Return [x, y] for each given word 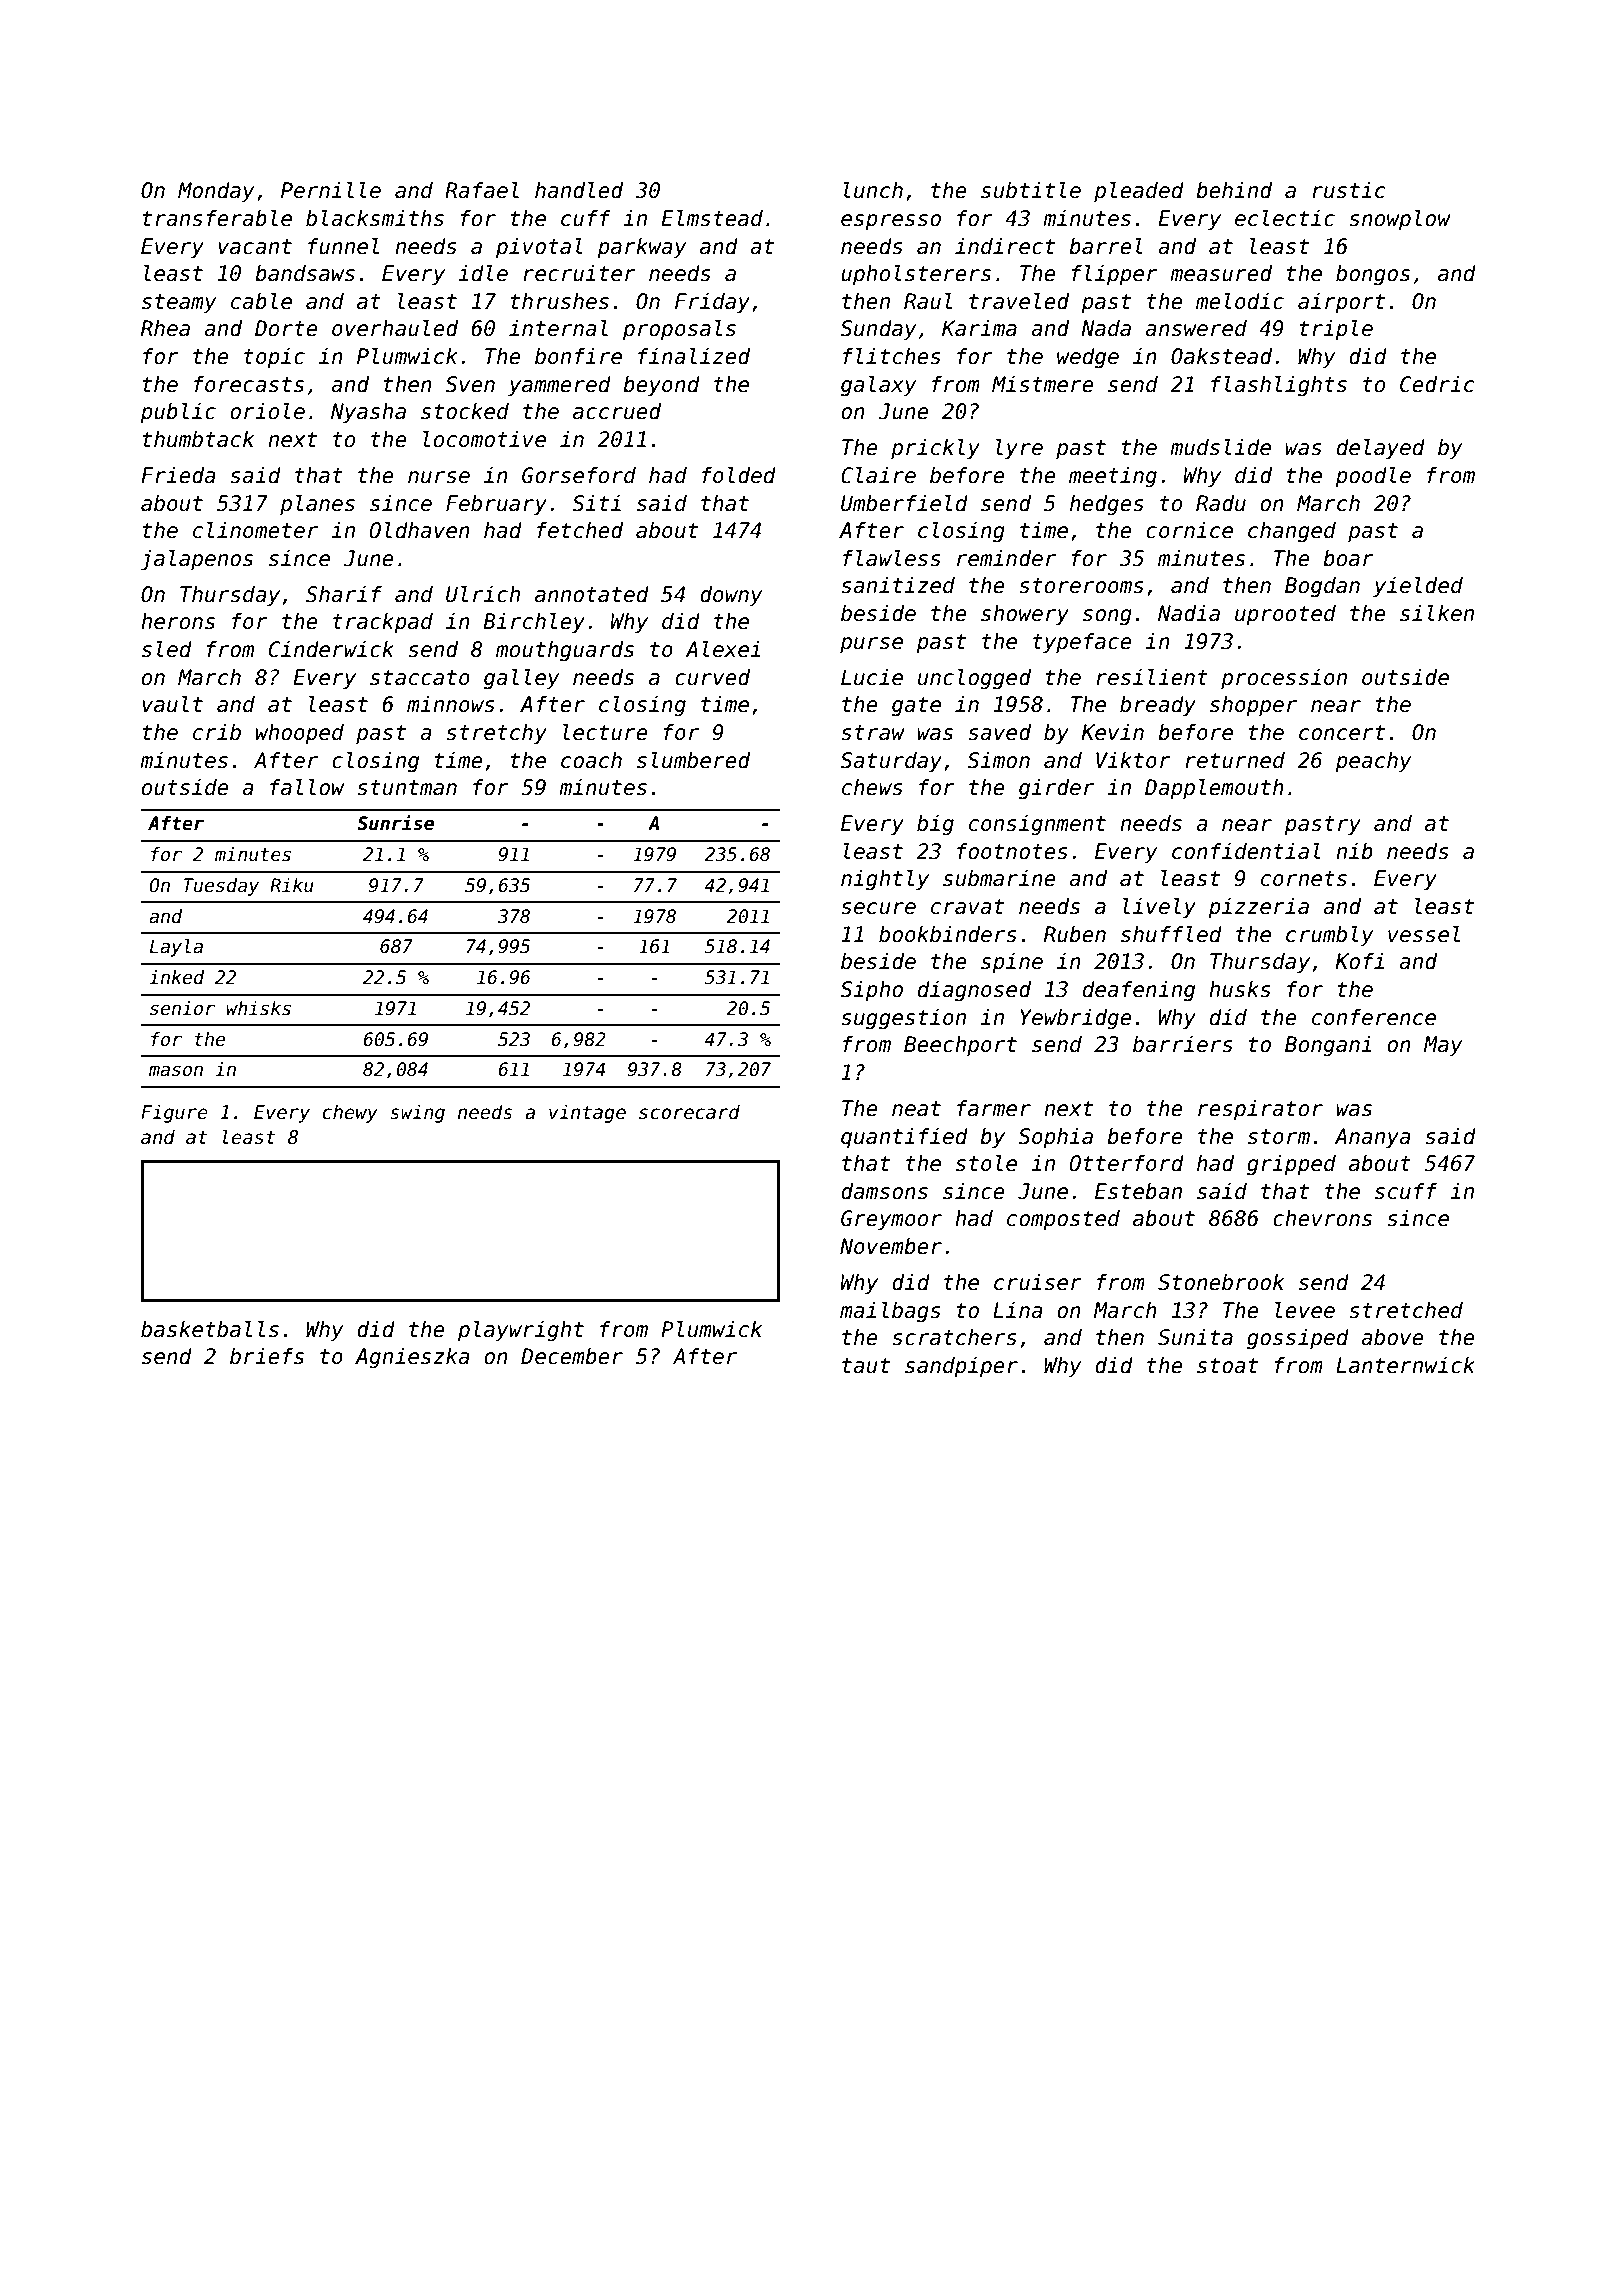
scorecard [689, 1112]
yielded [1418, 587]
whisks [259, 1008]
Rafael [482, 190]
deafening [1139, 991]
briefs [267, 1356]
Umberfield [904, 503]
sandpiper [961, 1367]
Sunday [878, 330]
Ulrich [483, 594]
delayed [1381, 449]
